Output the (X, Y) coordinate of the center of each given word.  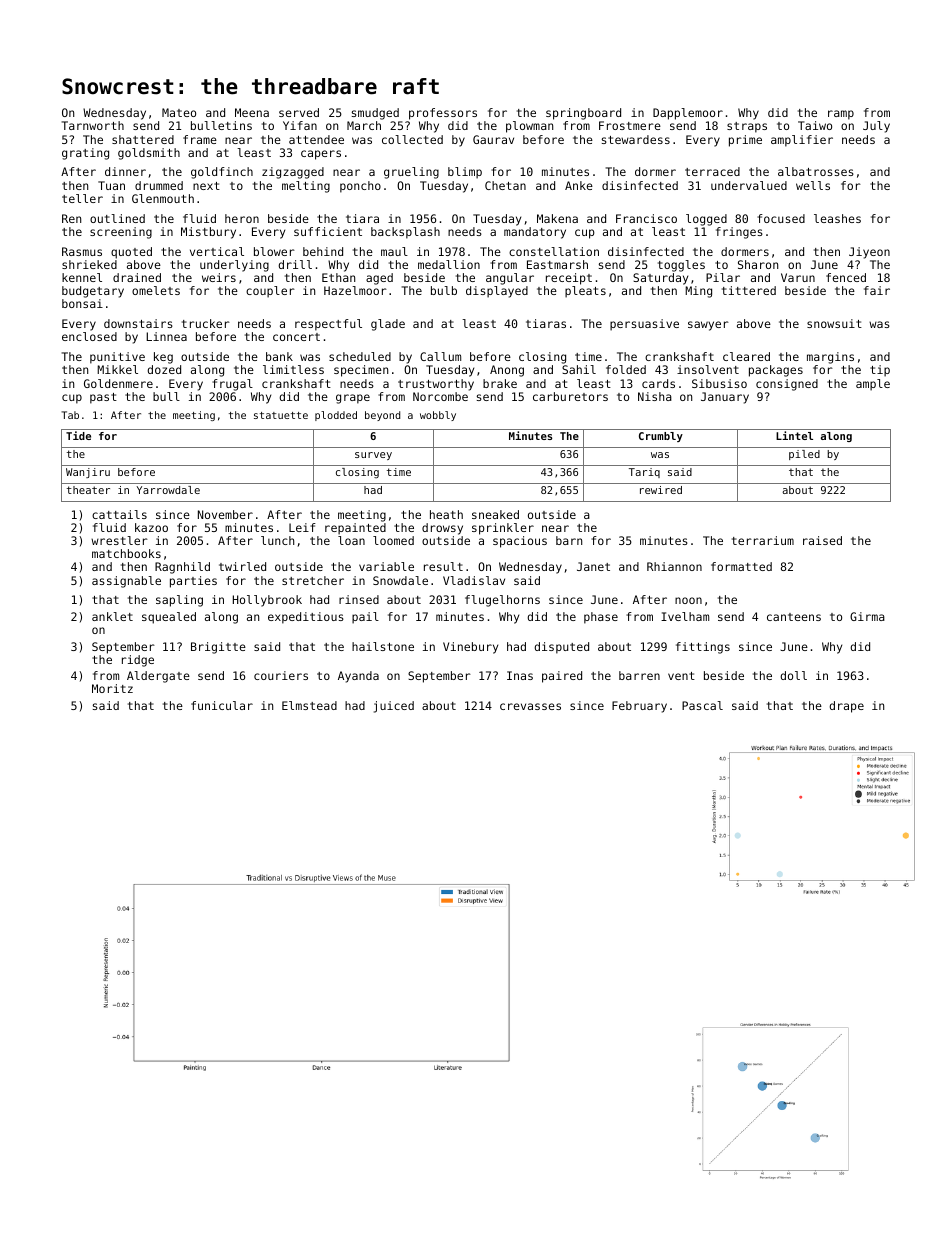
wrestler (119, 540)
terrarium (763, 540)
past (103, 398)
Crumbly (661, 437)
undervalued (749, 185)
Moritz (112, 688)
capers (321, 155)
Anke (579, 185)
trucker (206, 323)
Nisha (655, 396)
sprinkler (503, 529)
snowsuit (834, 323)
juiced (394, 707)
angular (510, 279)
